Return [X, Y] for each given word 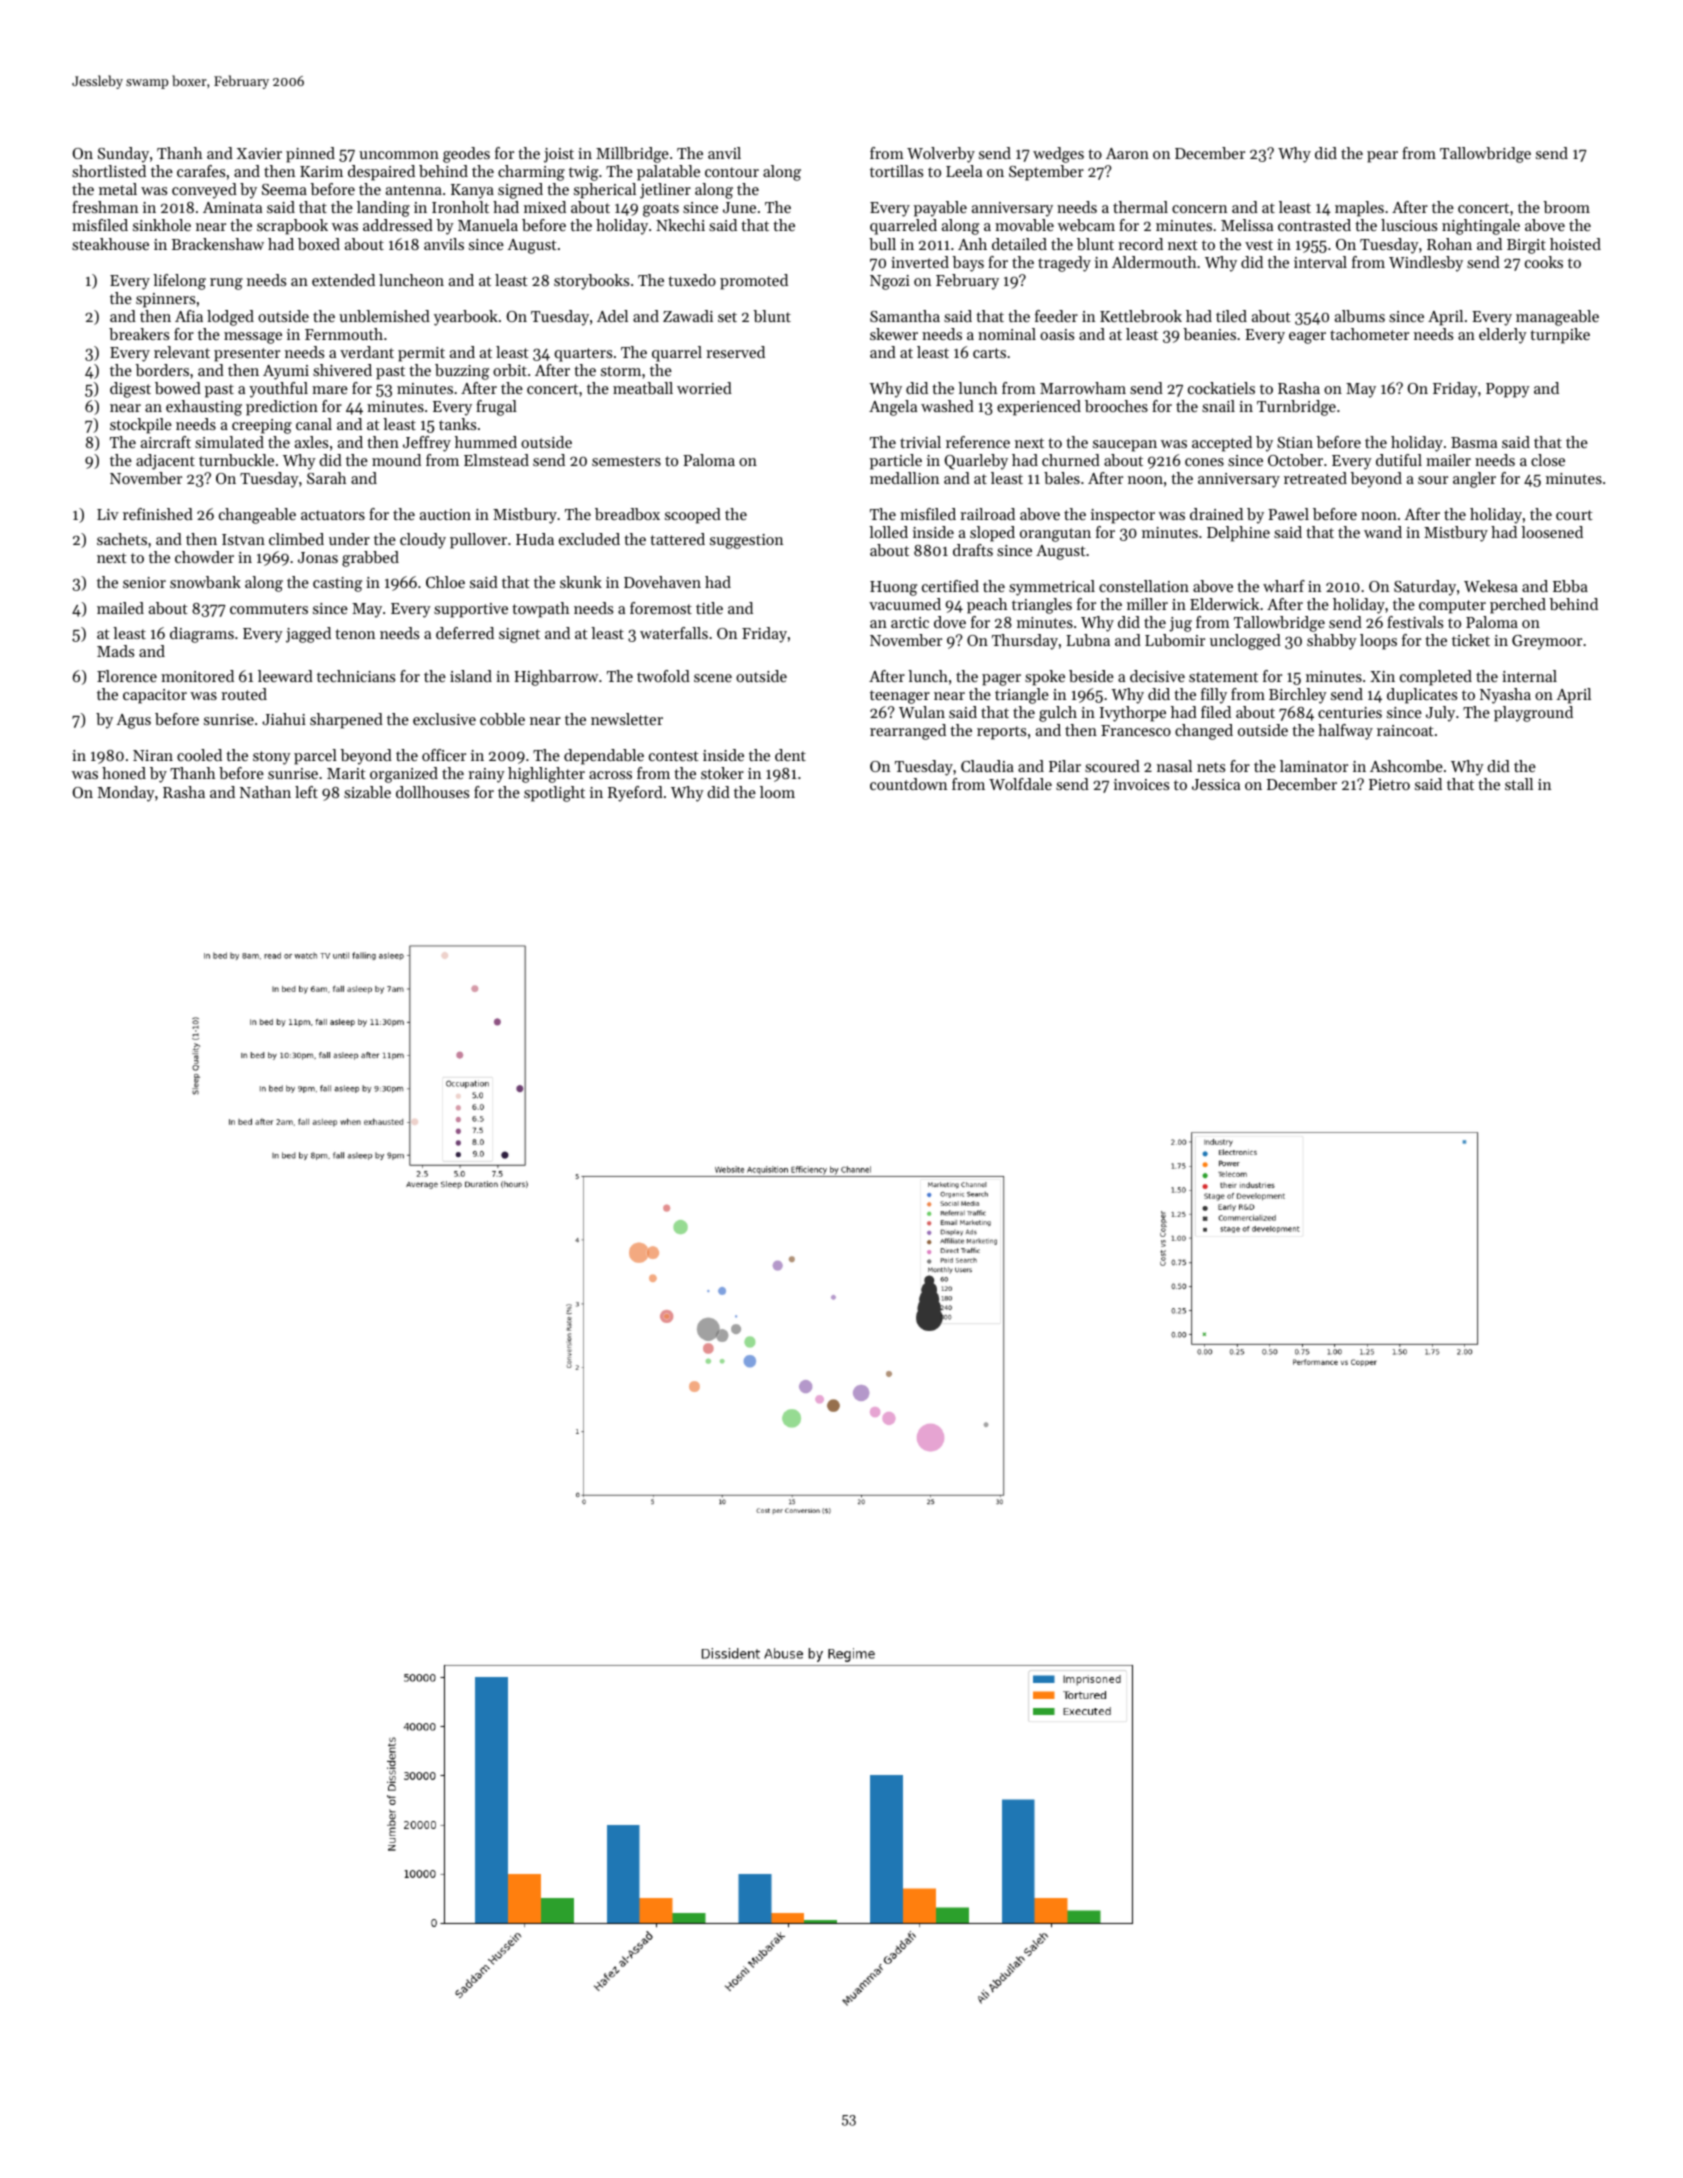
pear [1382, 157]
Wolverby [941, 155]
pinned [310, 155]
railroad [987, 514]
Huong [894, 588]
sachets [122, 539]
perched [1518, 606]
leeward [285, 676]
